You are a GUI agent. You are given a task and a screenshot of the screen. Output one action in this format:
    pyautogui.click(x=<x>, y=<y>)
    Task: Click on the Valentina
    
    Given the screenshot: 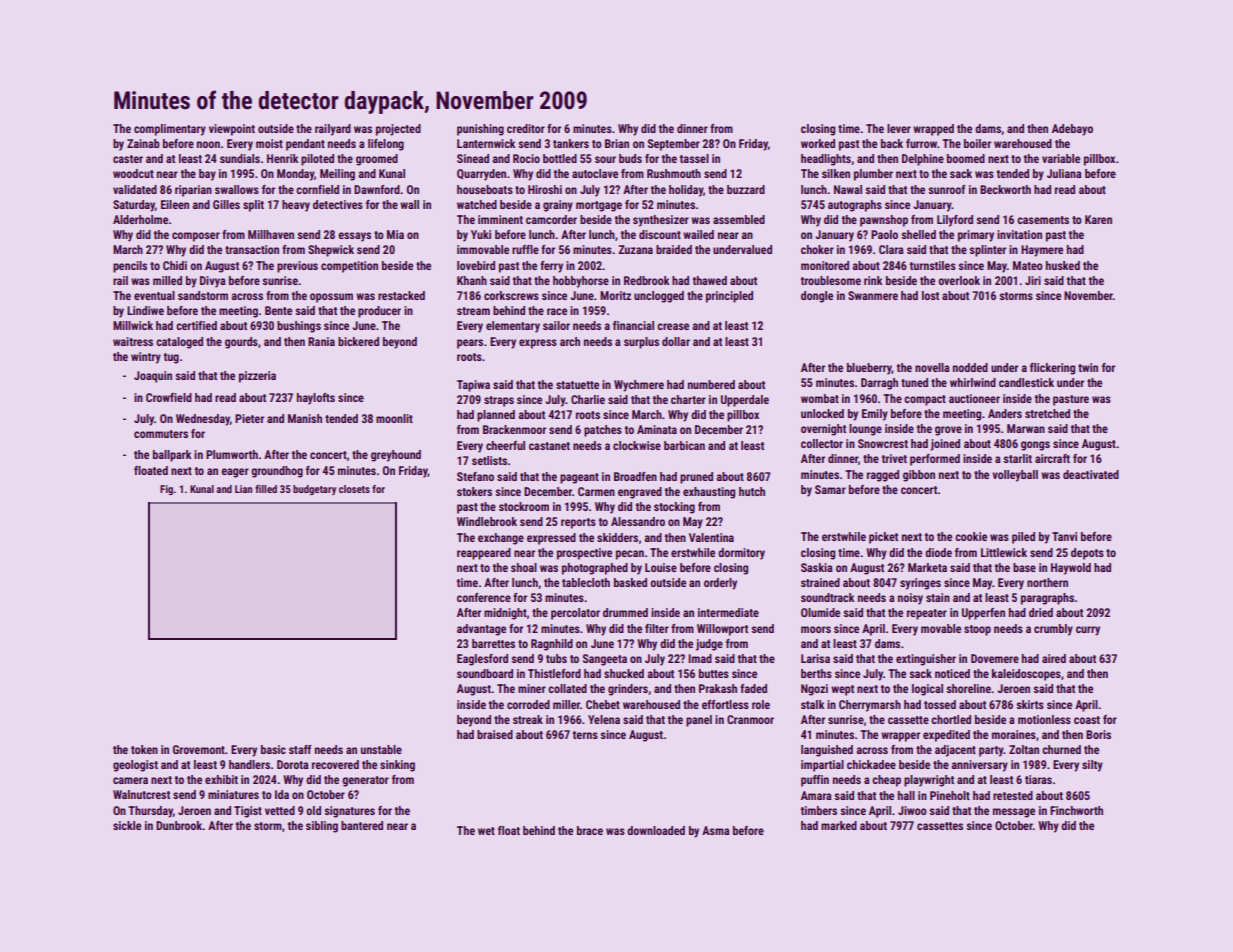 What is the action you would take?
    pyautogui.click(x=711, y=537)
